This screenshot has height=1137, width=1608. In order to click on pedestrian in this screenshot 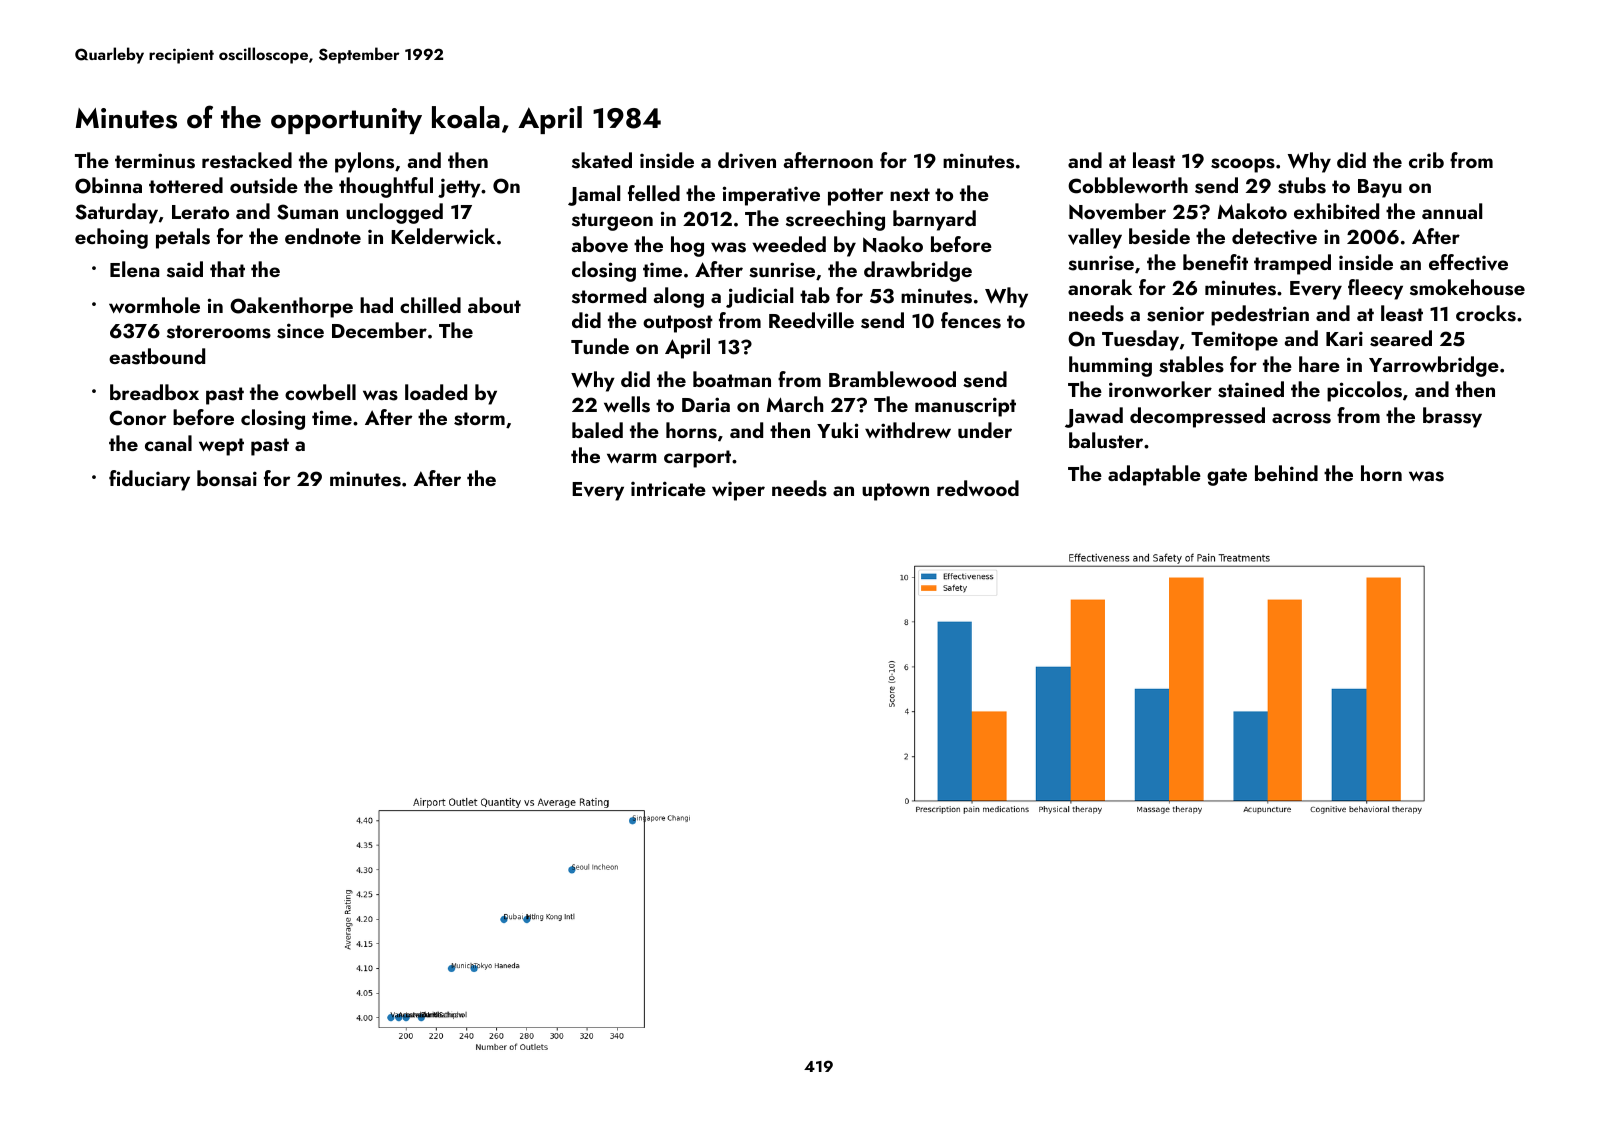, I will do `click(1260, 315)`.
